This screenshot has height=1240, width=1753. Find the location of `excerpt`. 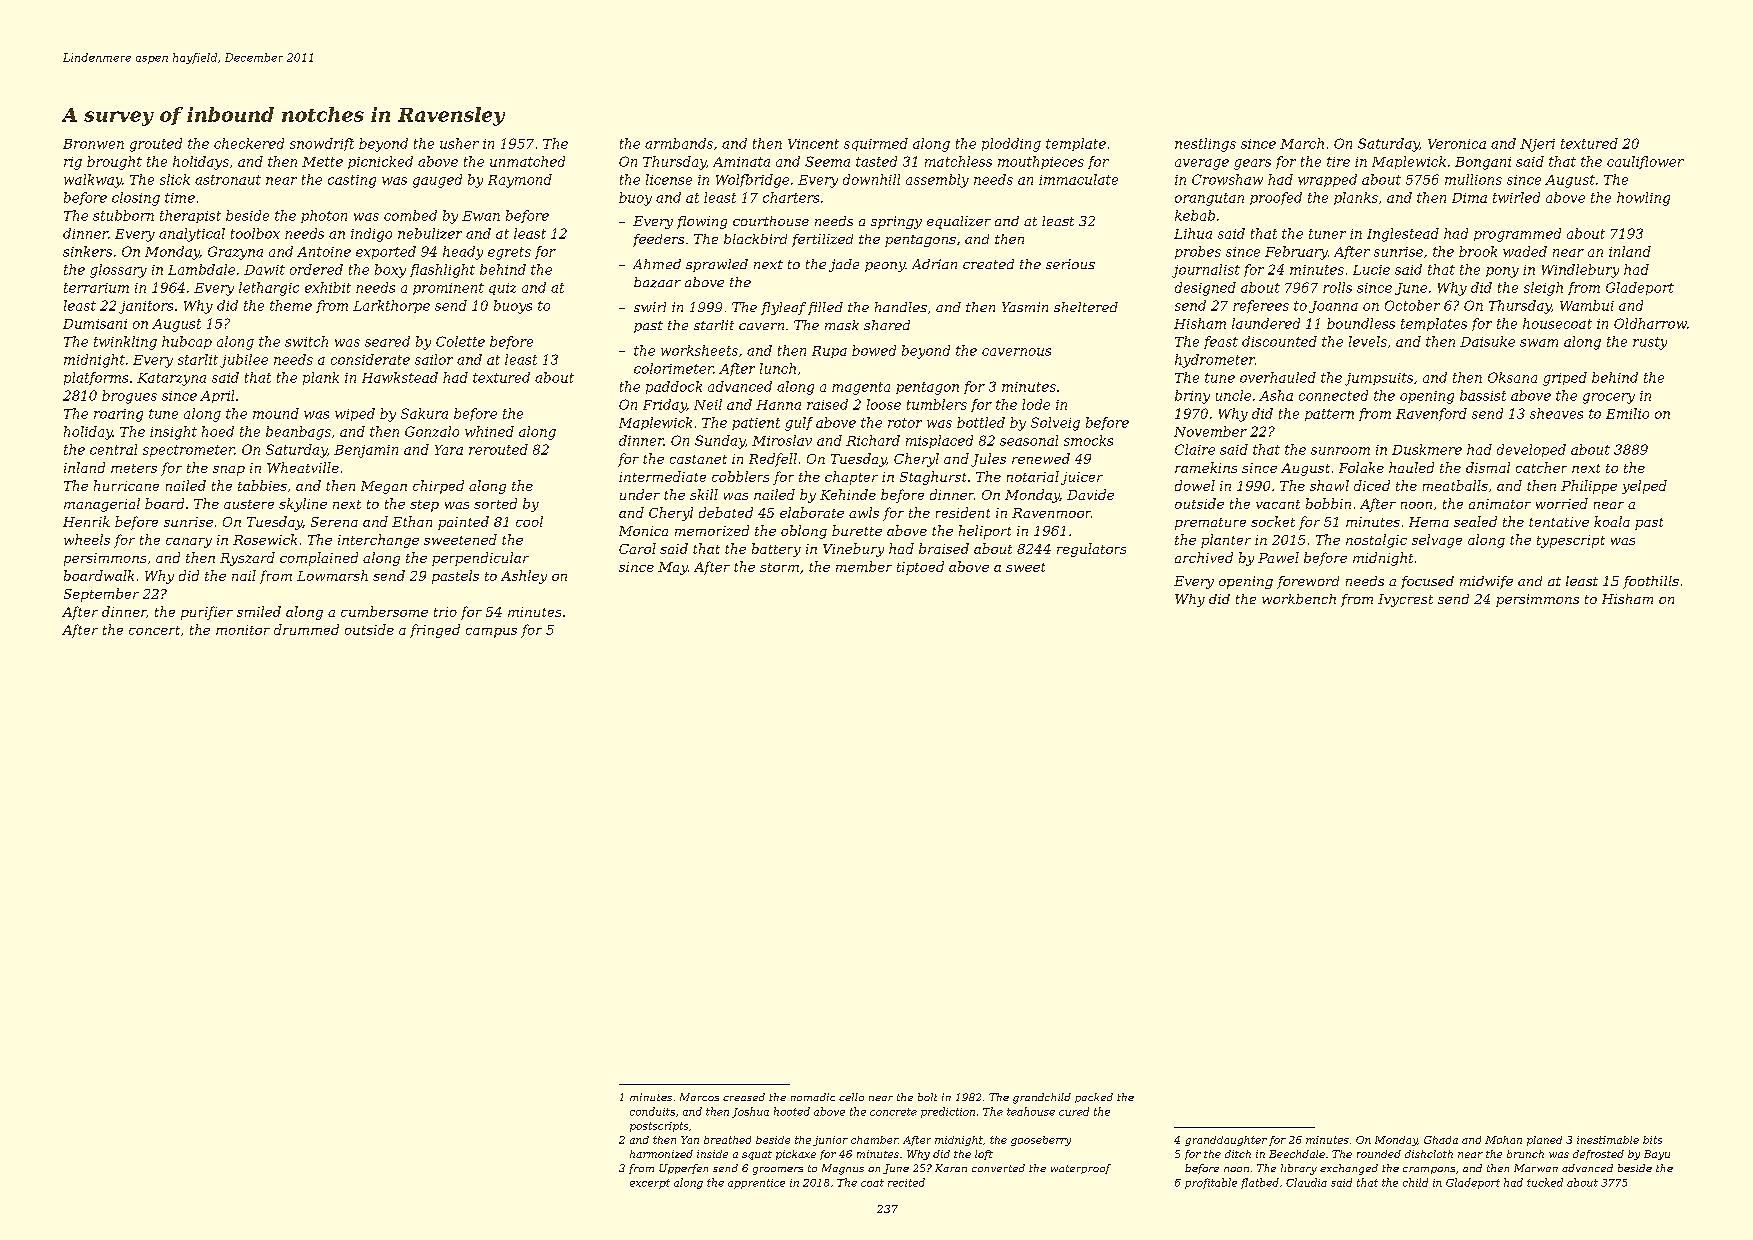

excerpt is located at coordinates (650, 1184).
